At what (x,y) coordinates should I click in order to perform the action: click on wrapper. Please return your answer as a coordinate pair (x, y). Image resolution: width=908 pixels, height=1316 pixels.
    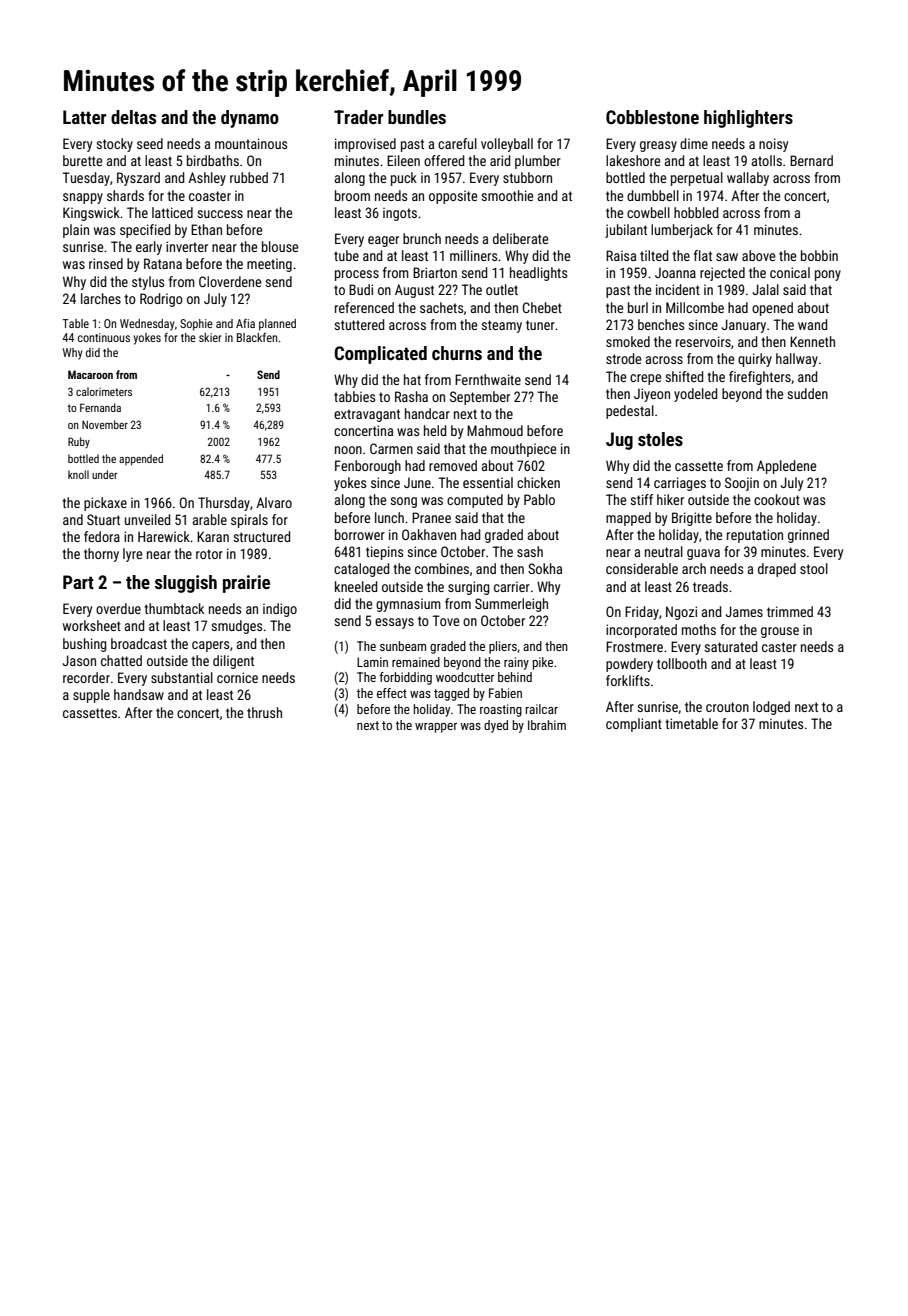
    Looking at the image, I should click on (436, 728).
